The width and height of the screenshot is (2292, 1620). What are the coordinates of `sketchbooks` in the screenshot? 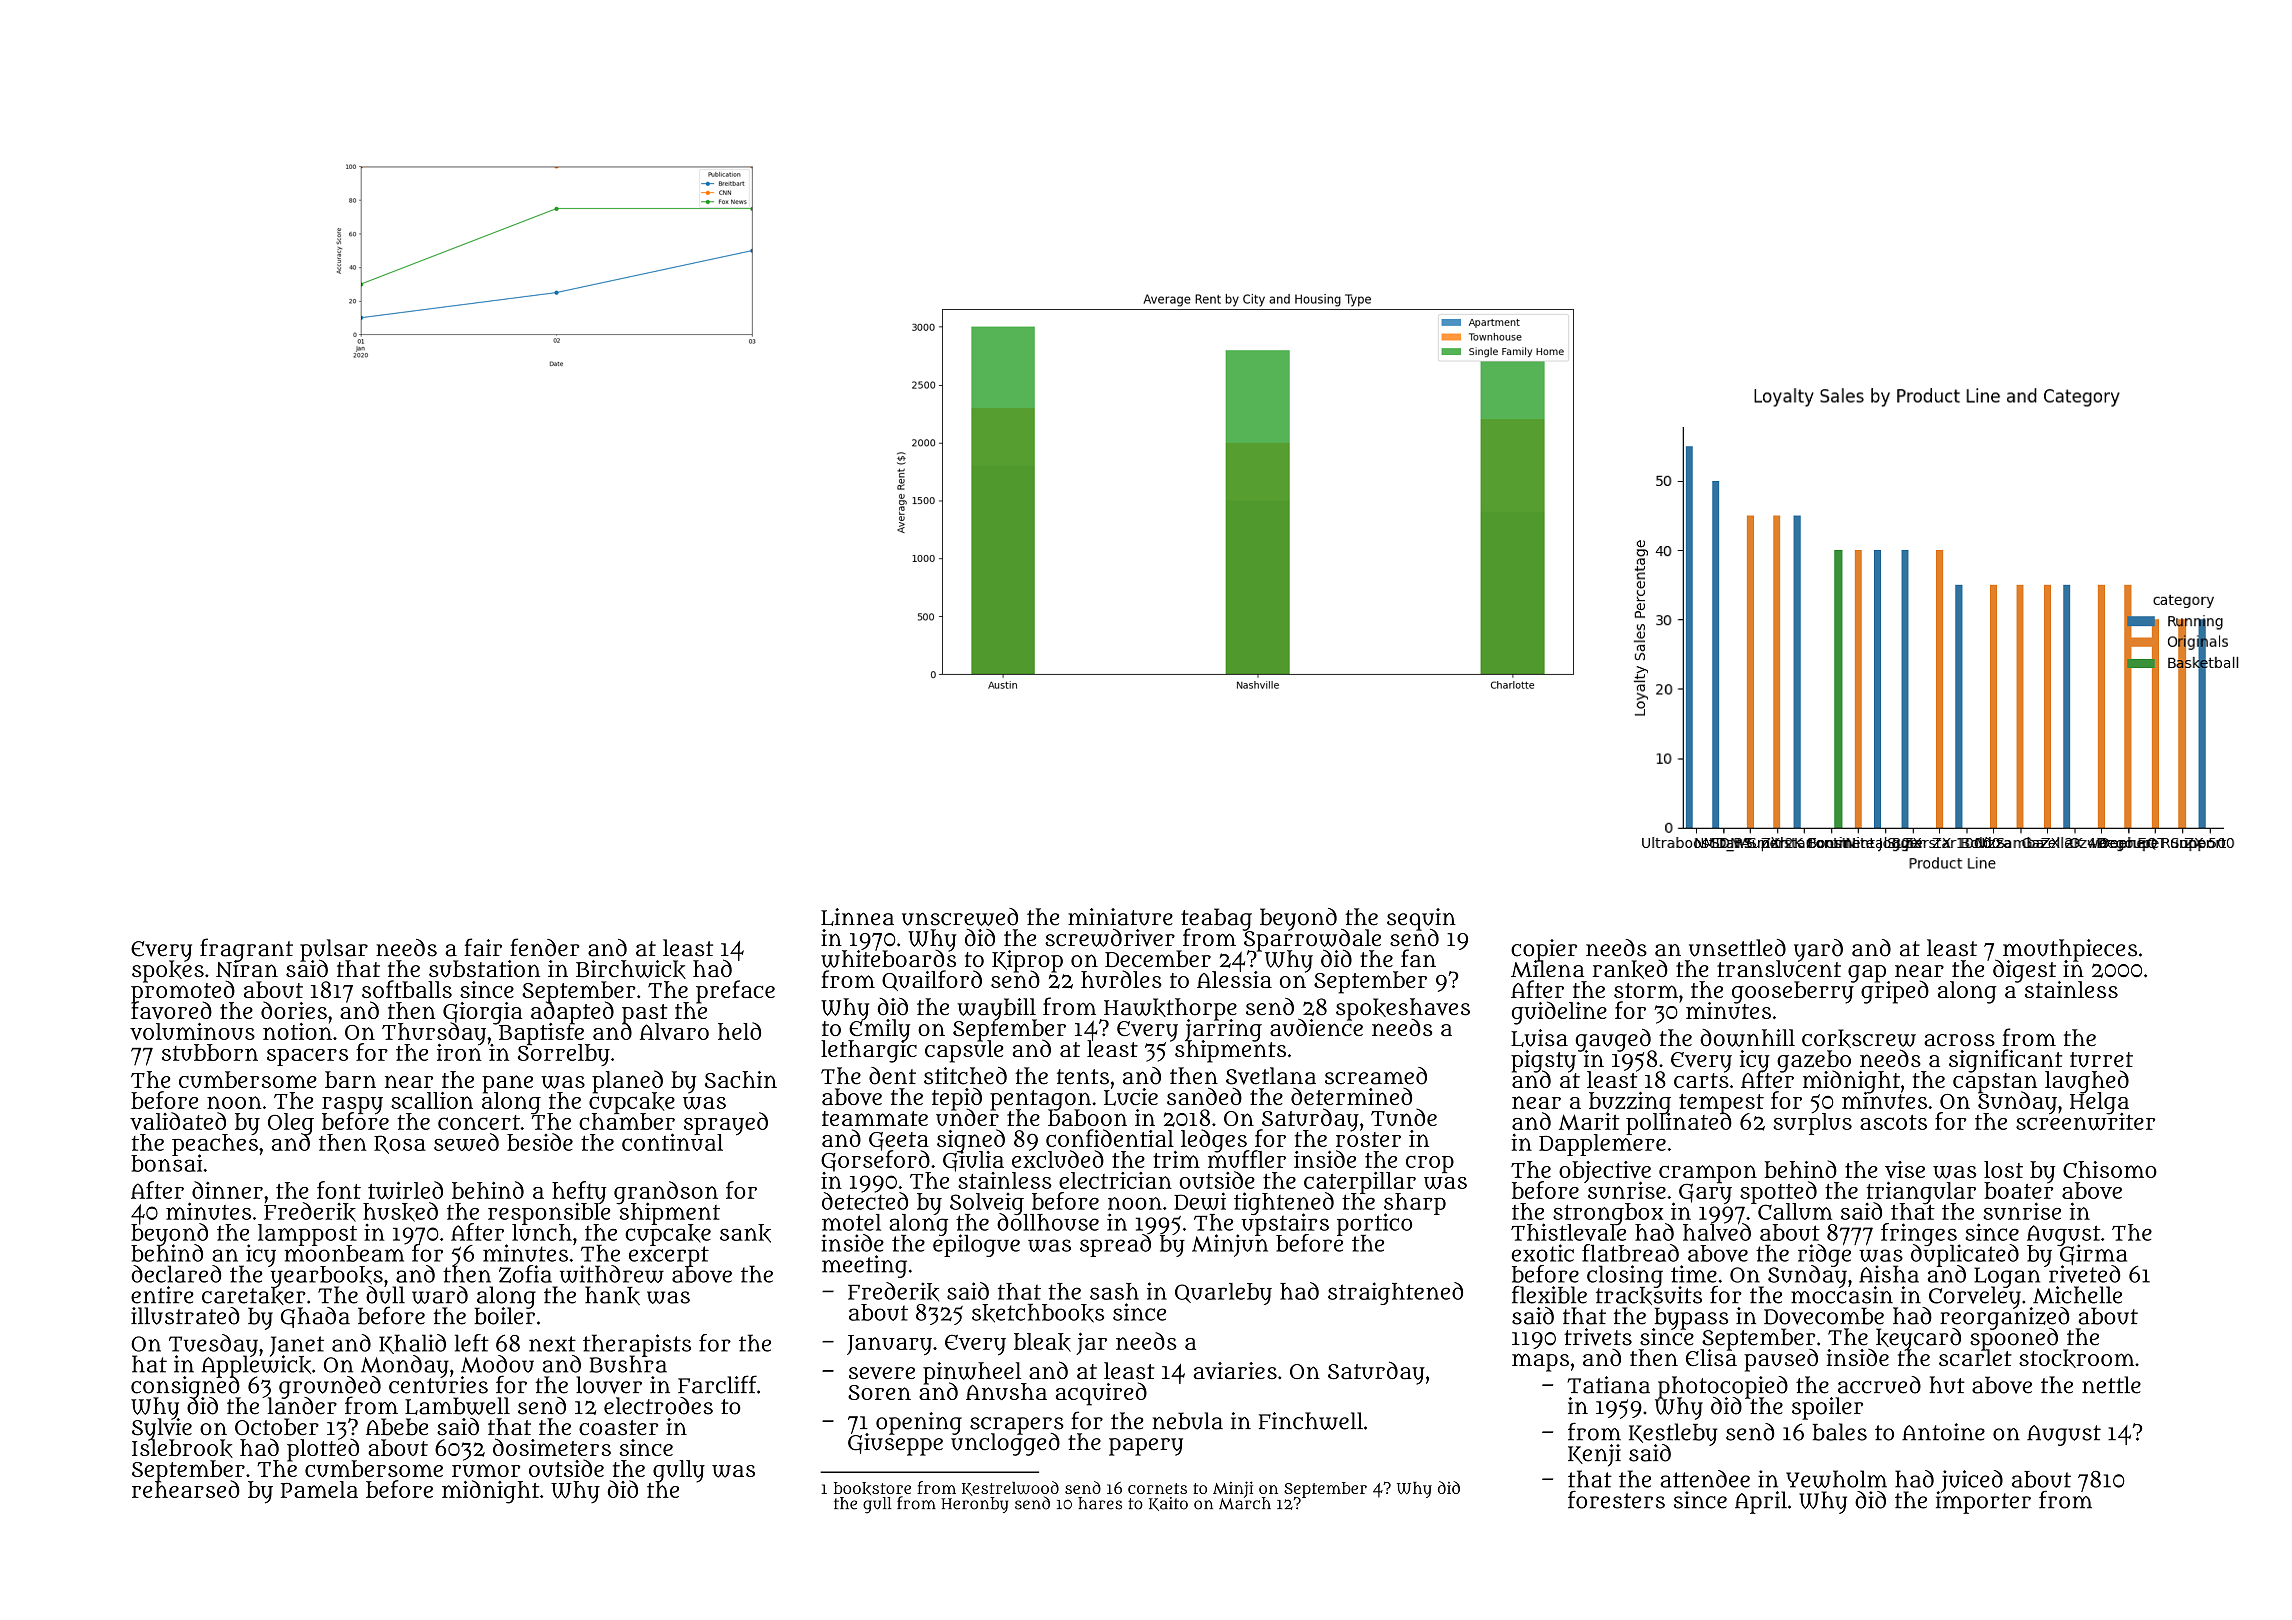 It's located at (1038, 1313).
